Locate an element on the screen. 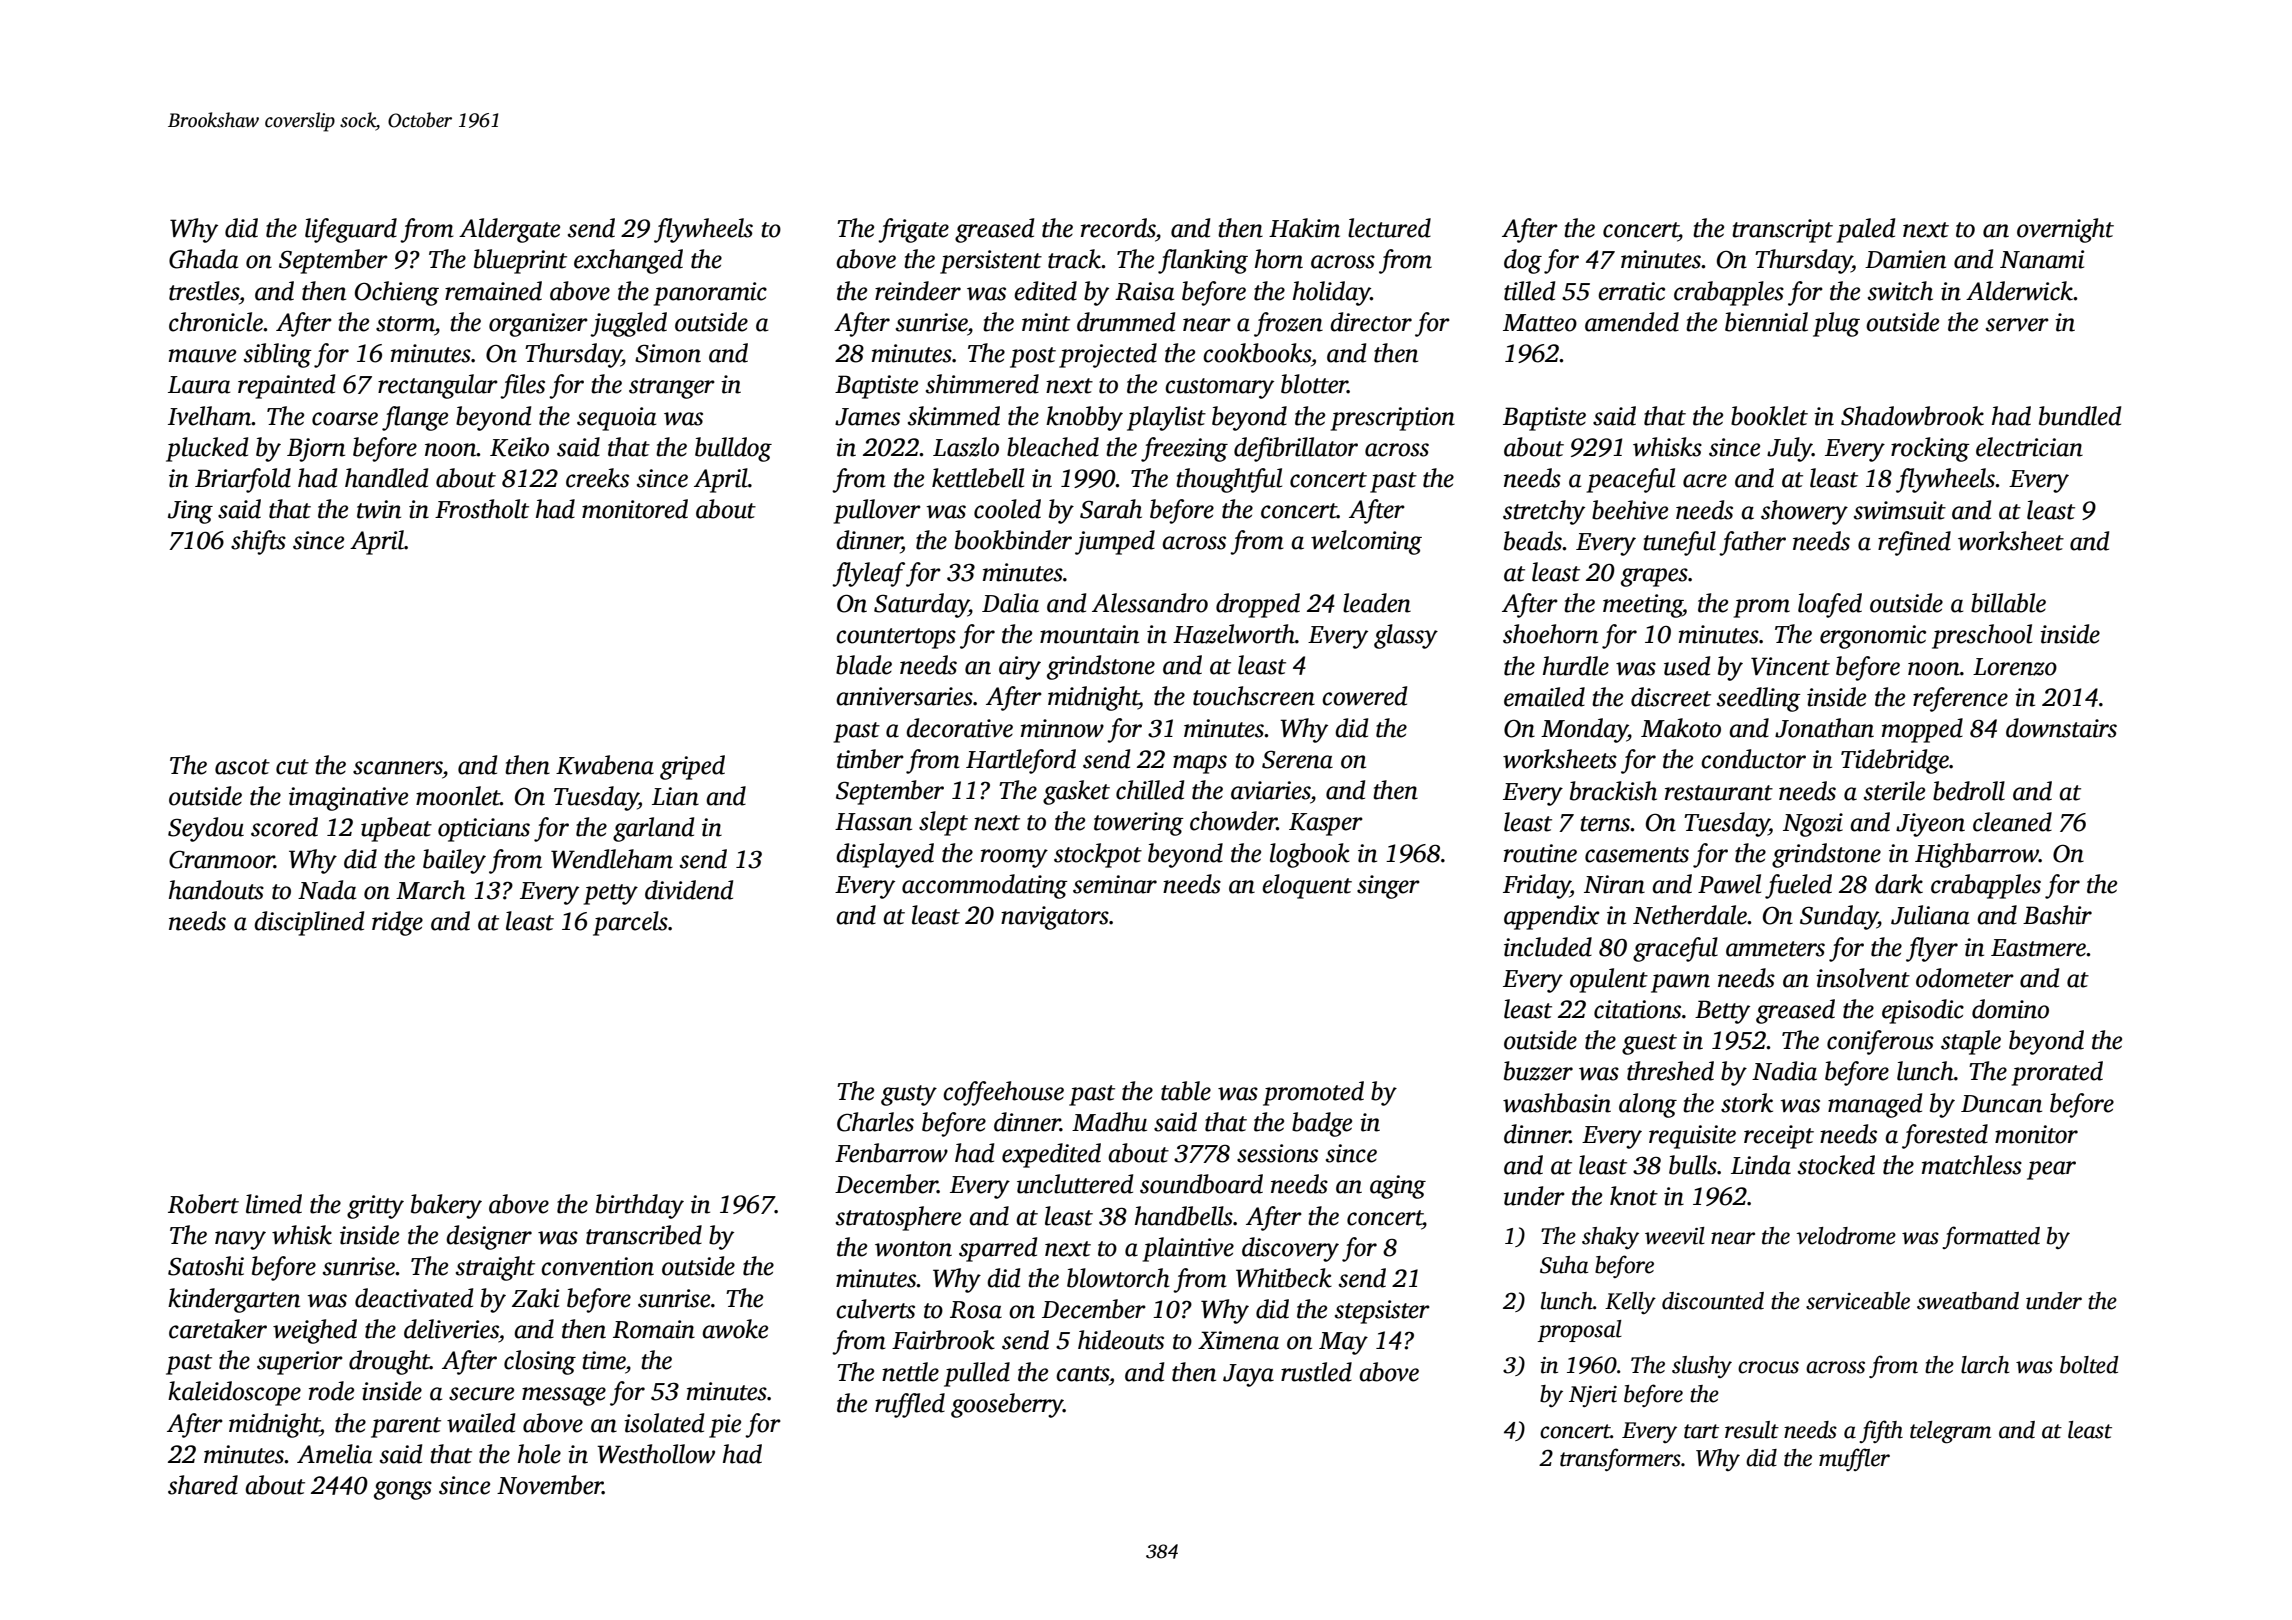 The width and height of the screenshot is (2292, 1620). mountain is located at coordinates (1089, 634).
